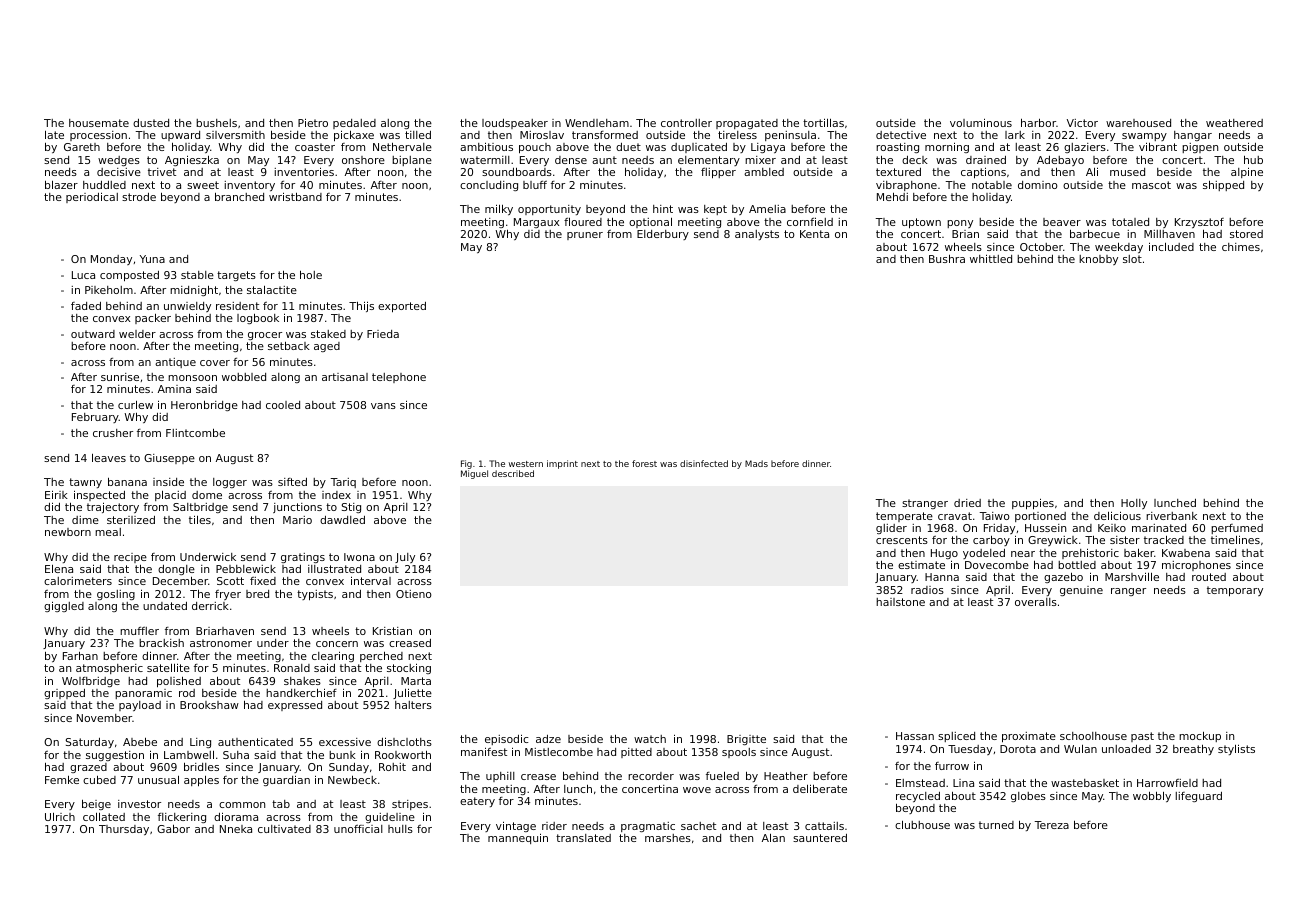  What do you see at coordinates (704, 463) in the screenshot?
I see `disinfected` at bounding box center [704, 463].
